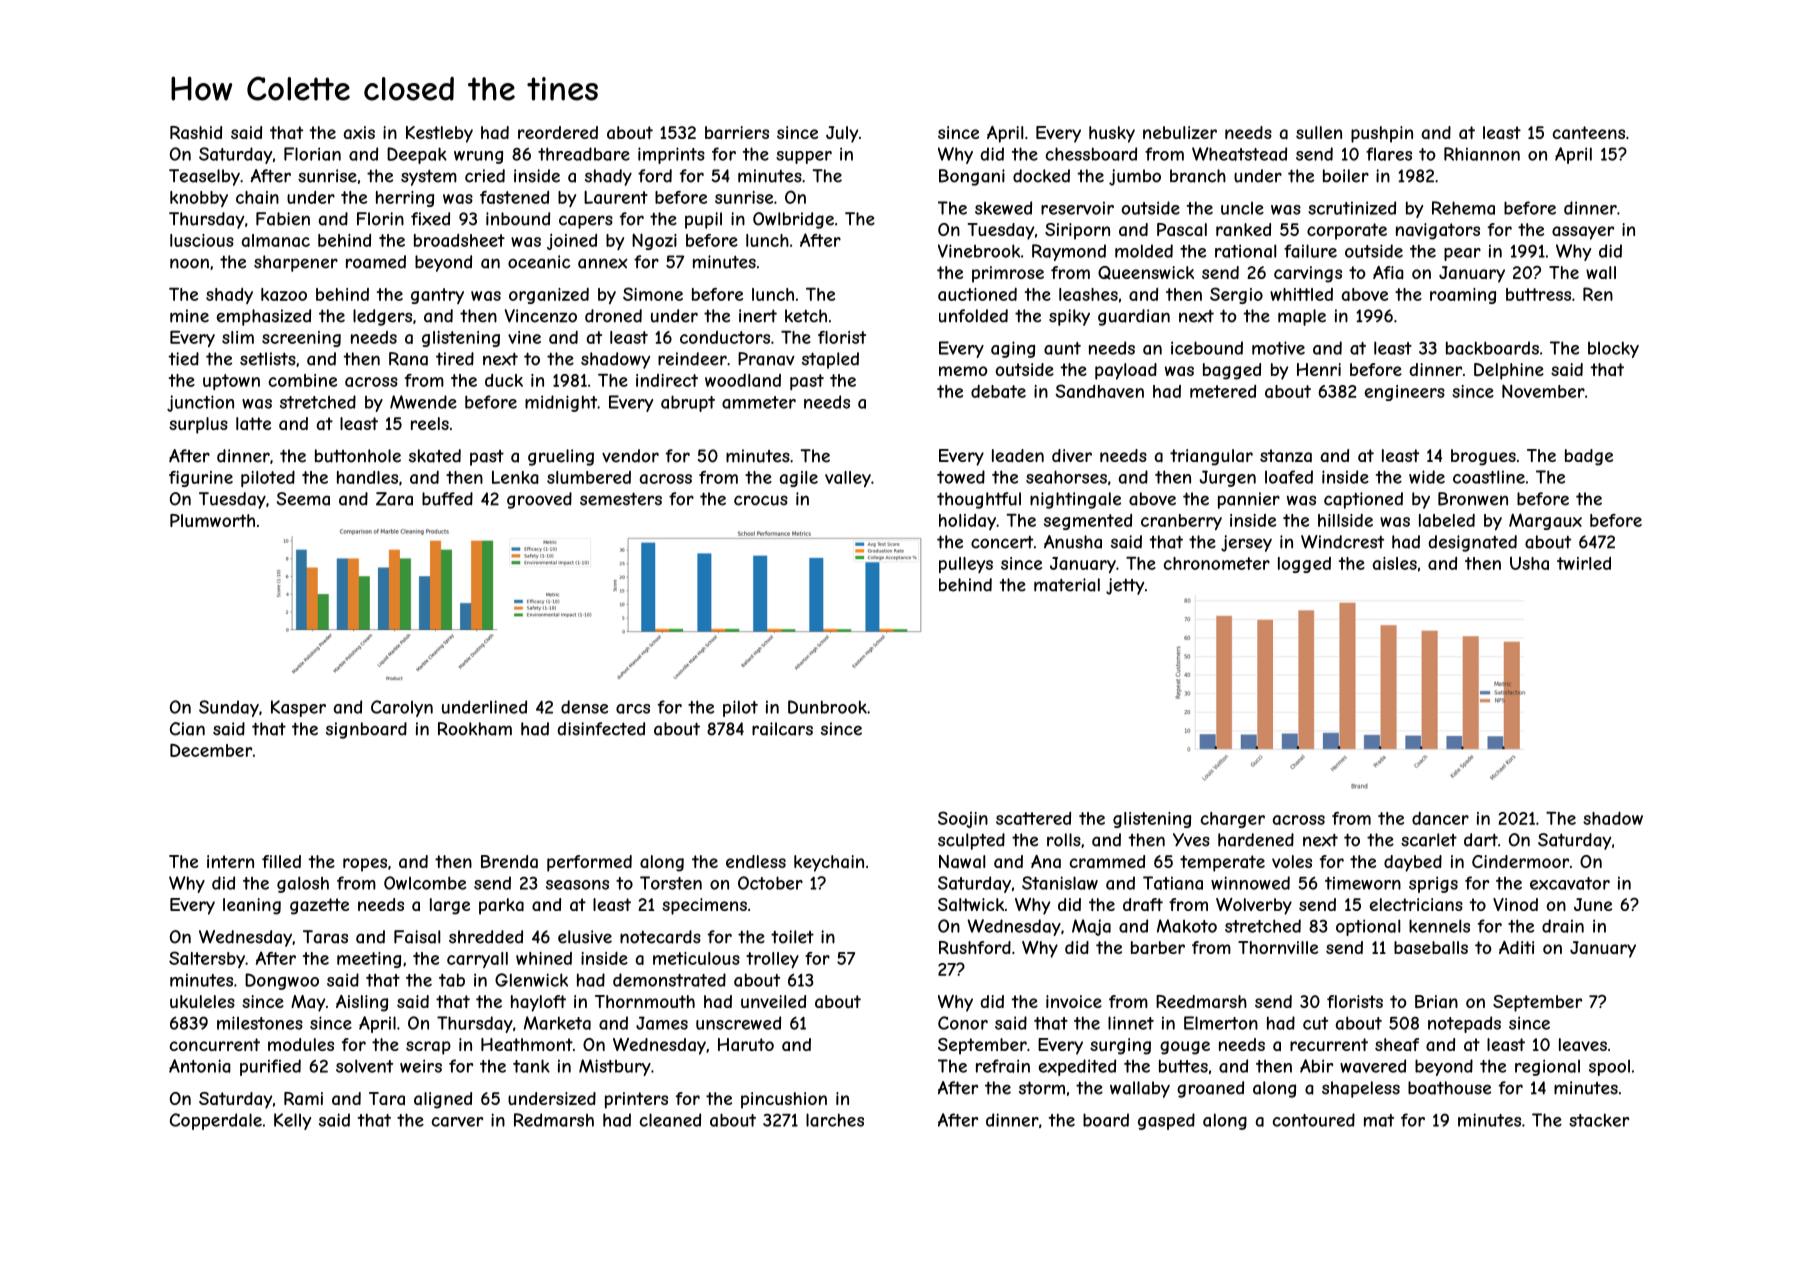 This screenshot has height=1284, width=1816. Describe the element at coordinates (977, 294) in the screenshot. I see `auctioned` at that location.
